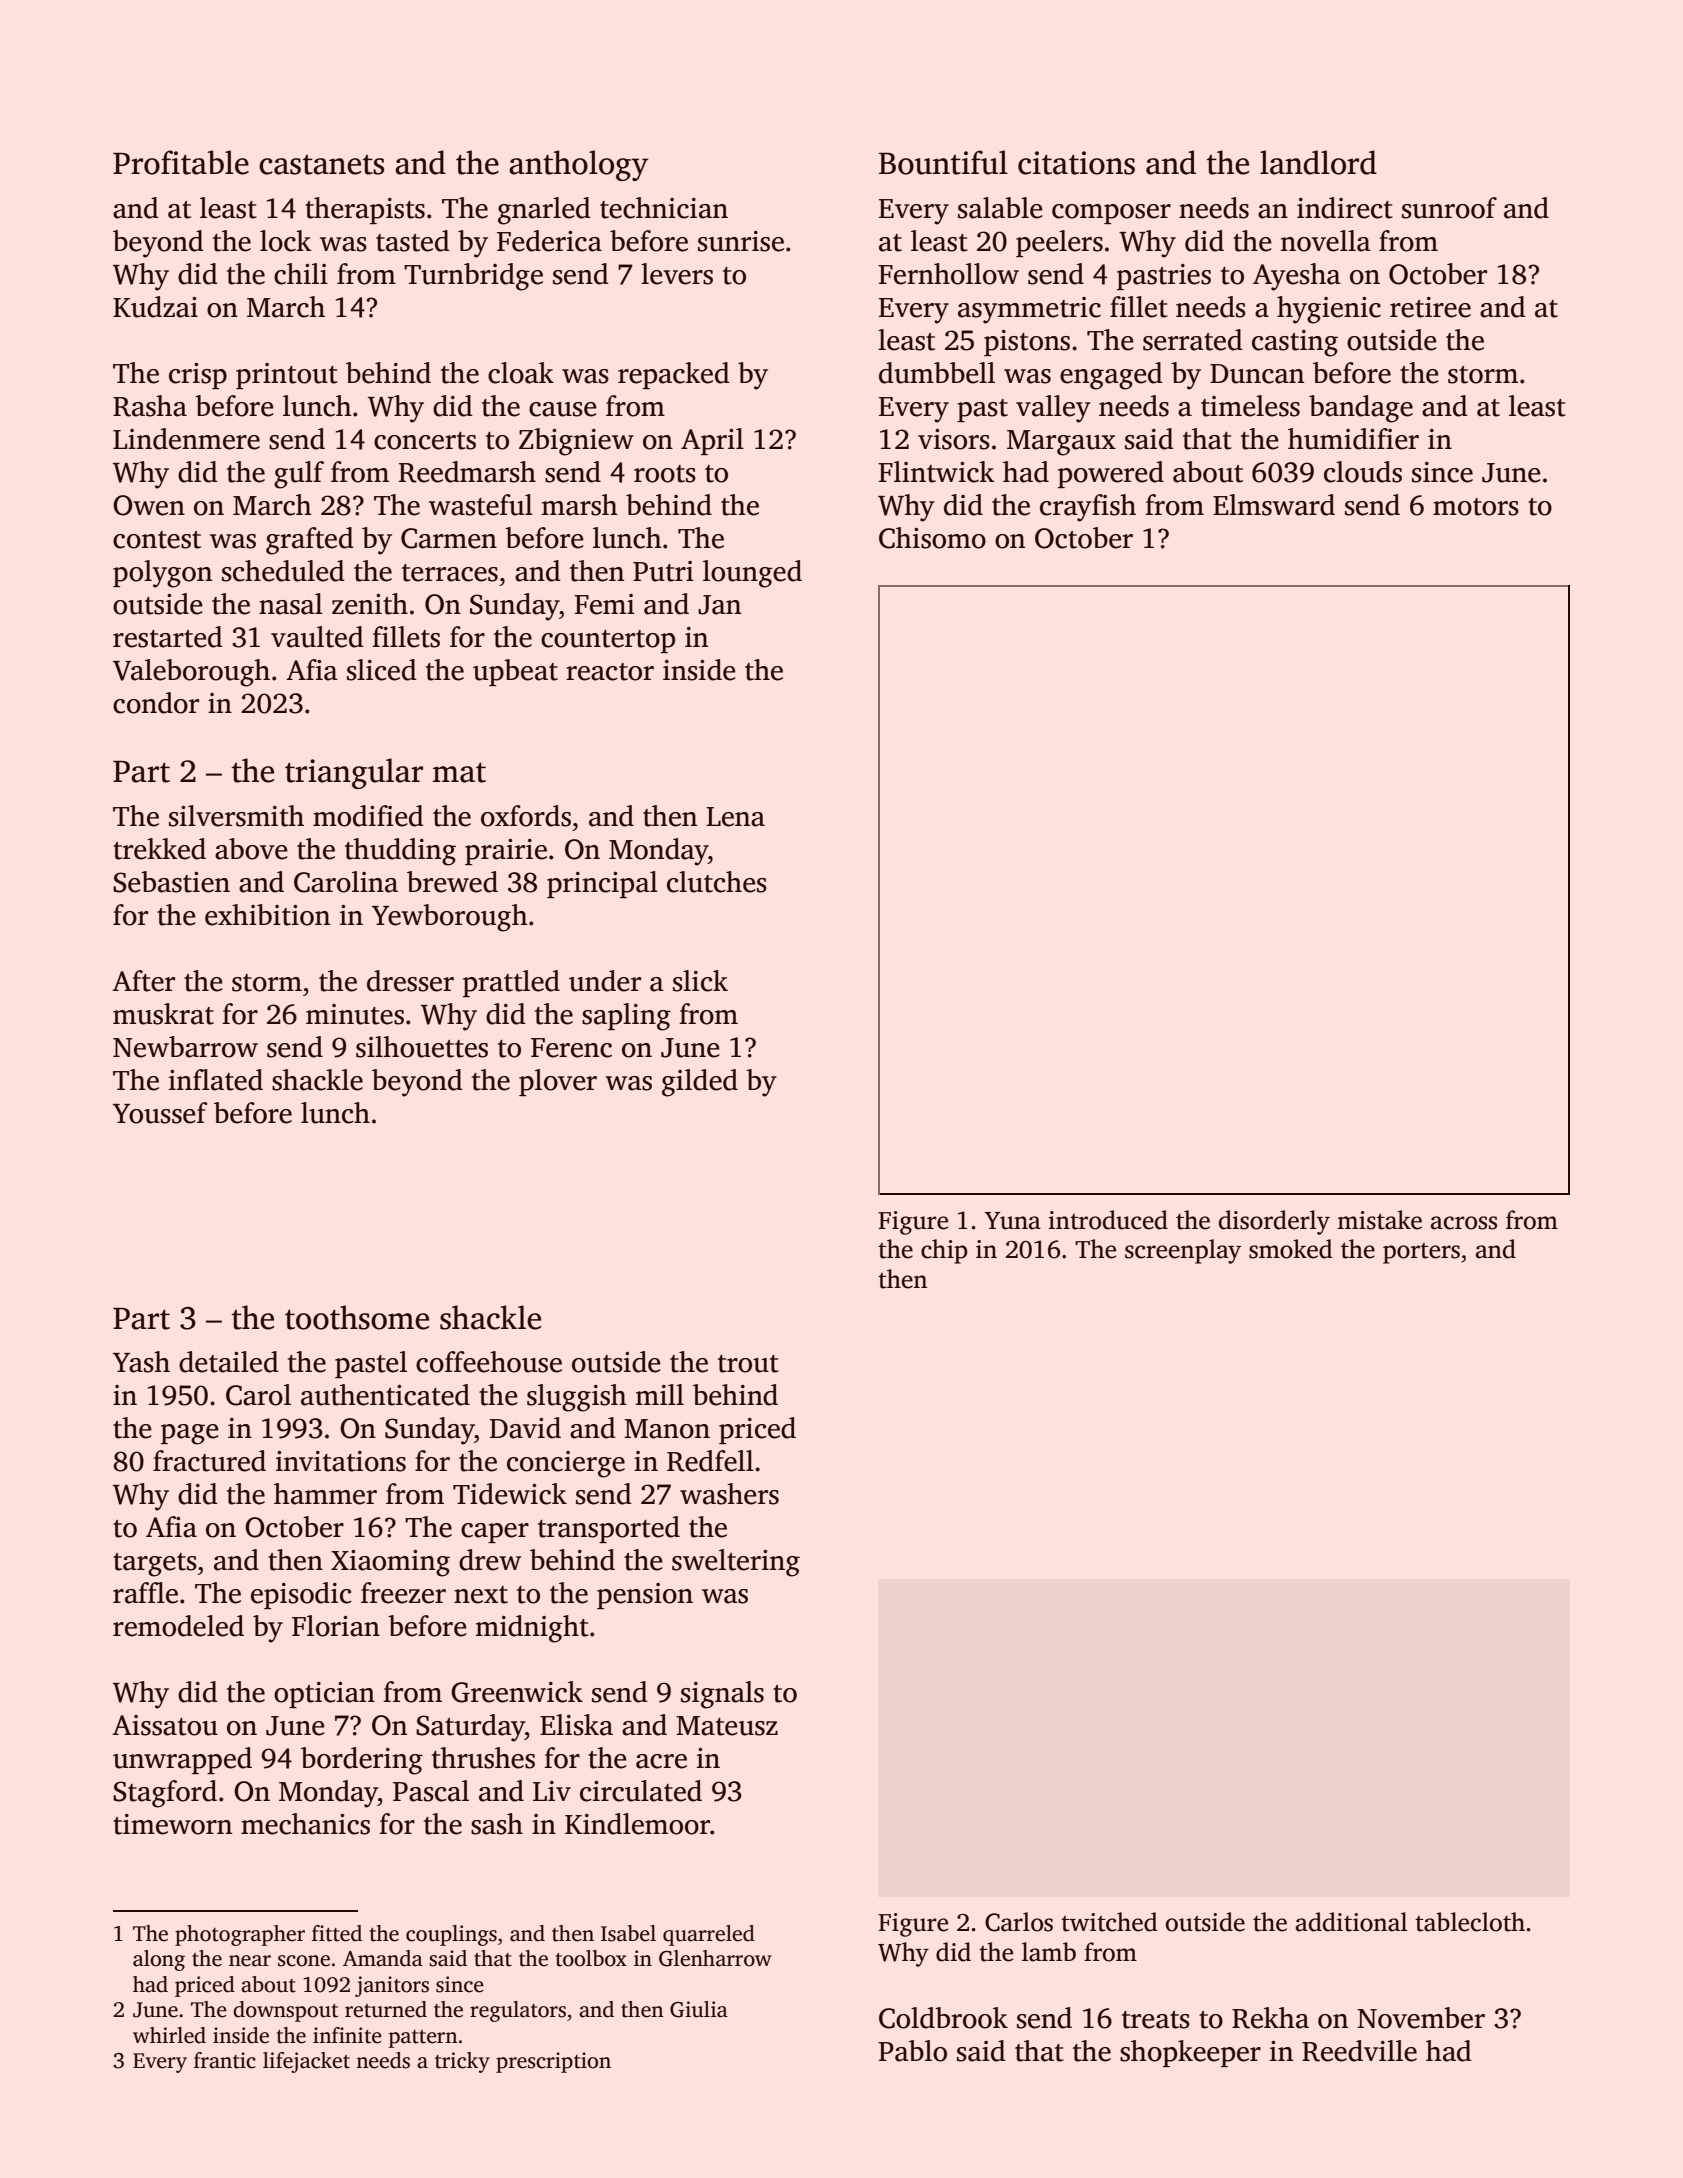 The height and width of the screenshot is (2178, 1683). What do you see at coordinates (1464, 1223) in the screenshot?
I see `across` at bounding box center [1464, 1223].
